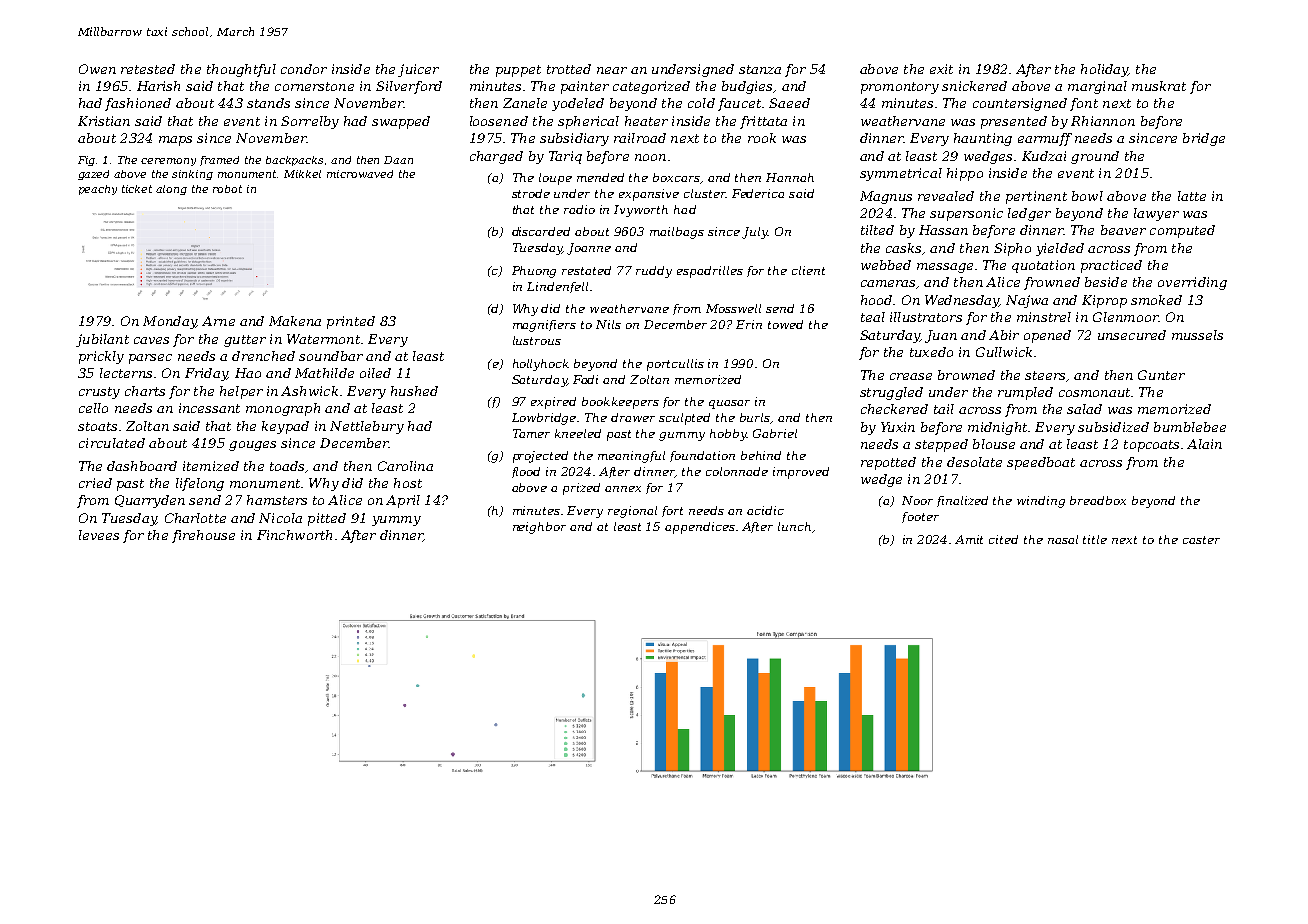 The width and height of the screenshot is (1308, 924). What do you see at coordinates (785, 324) in the screenshot?
I see `towed` at bounding box center [785, 324].
